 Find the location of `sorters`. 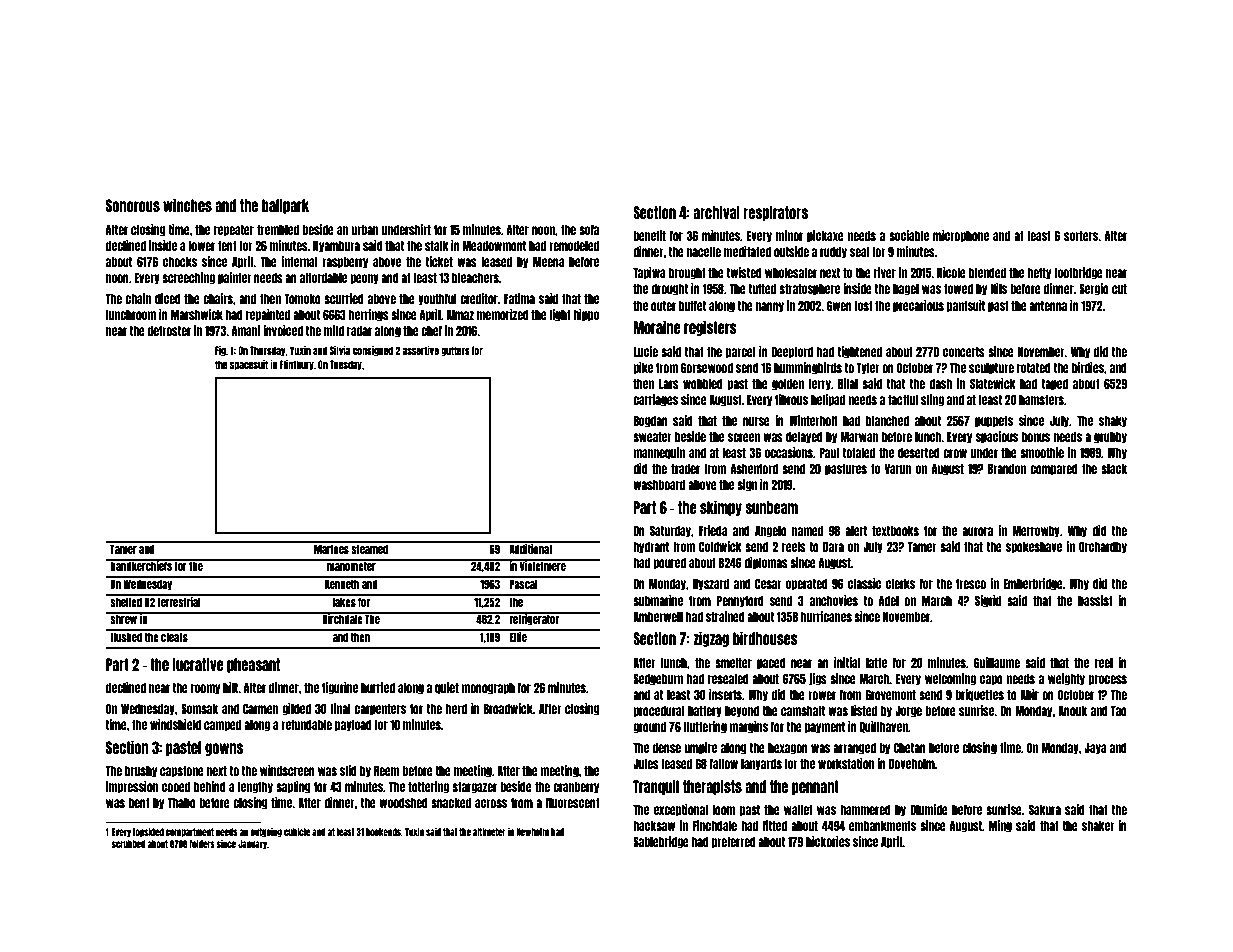

sorters is located at coordinates (1081, 236).
